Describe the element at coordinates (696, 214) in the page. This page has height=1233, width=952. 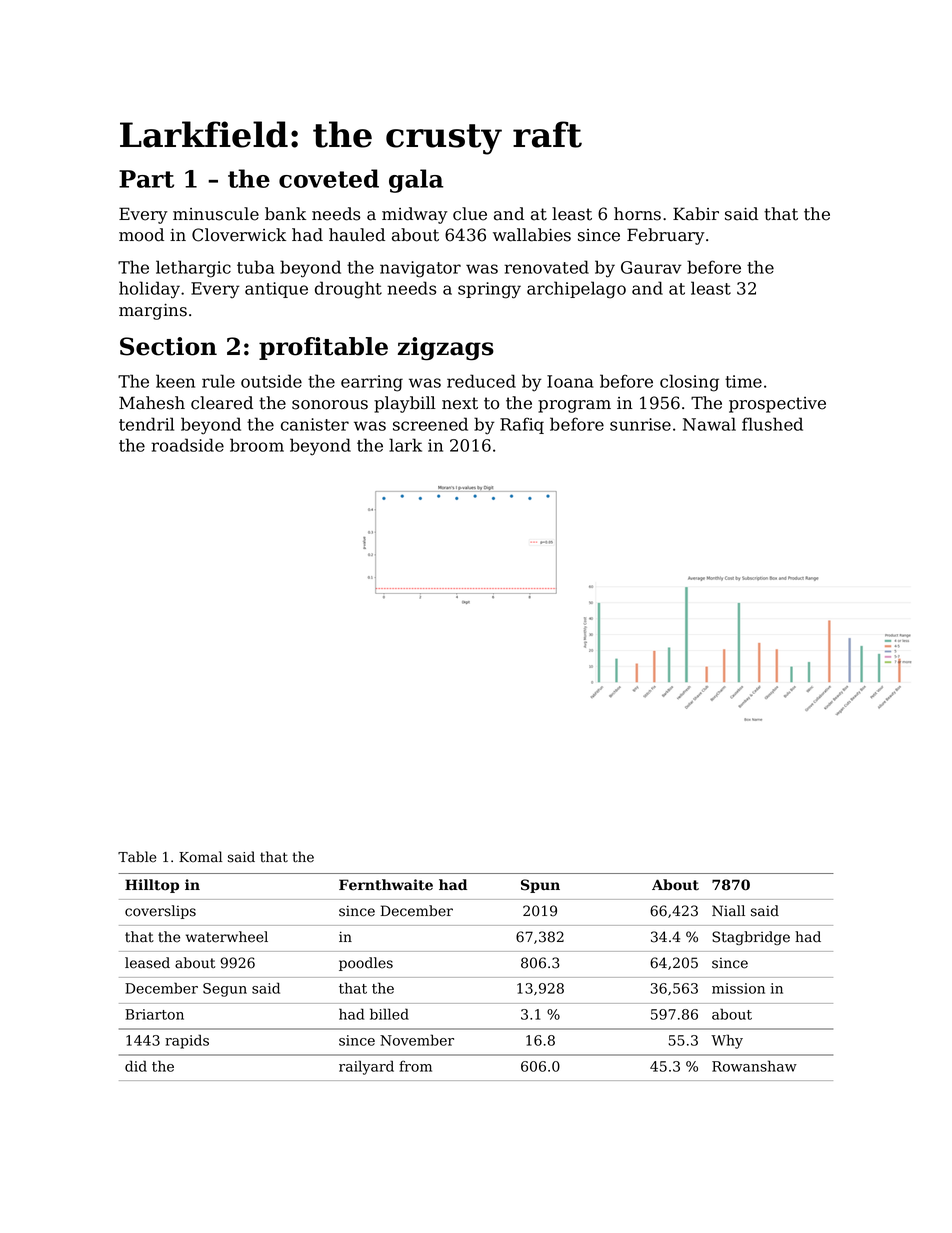
I see `Kabir` at that location.
